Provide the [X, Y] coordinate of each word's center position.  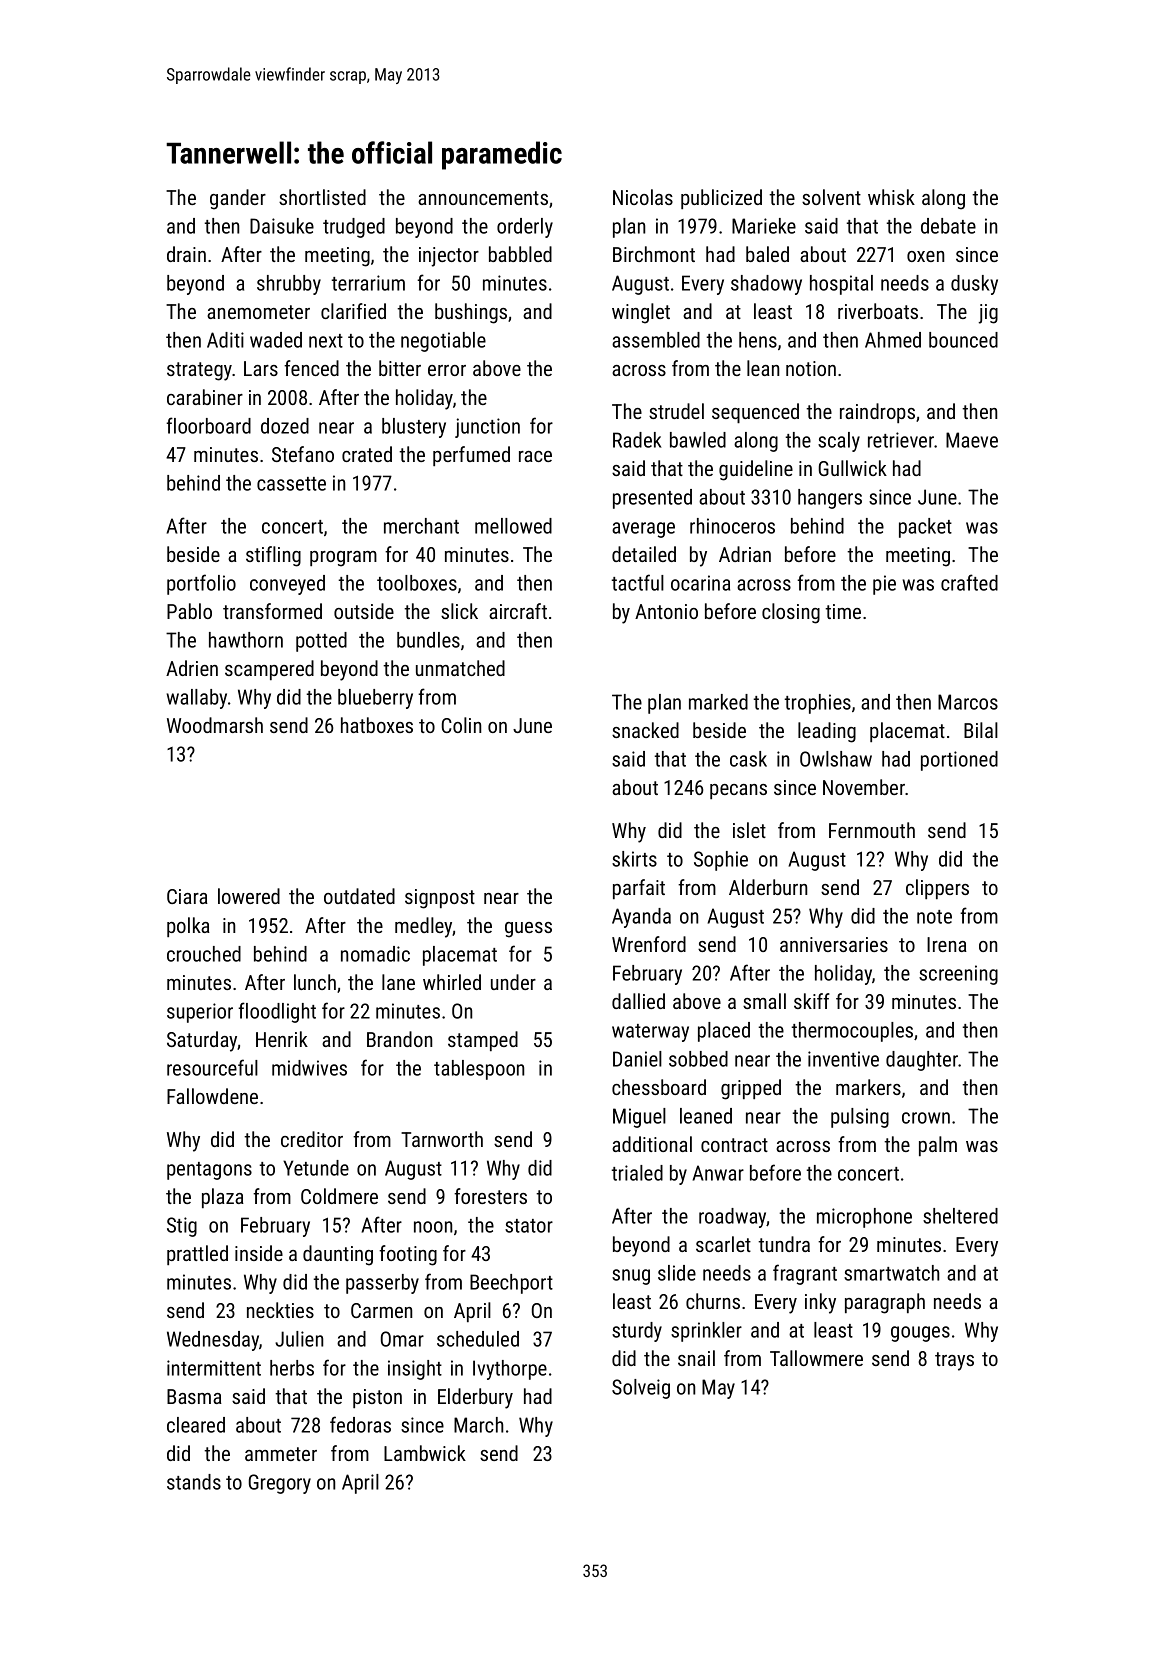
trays [954, 1361]
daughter [922, 1061]
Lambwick [425, 1453]
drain [186, 254]
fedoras [360, 1424]
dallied [638, 1001]
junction [487, 428]
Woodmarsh [215, 725]
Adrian [745, 554]
